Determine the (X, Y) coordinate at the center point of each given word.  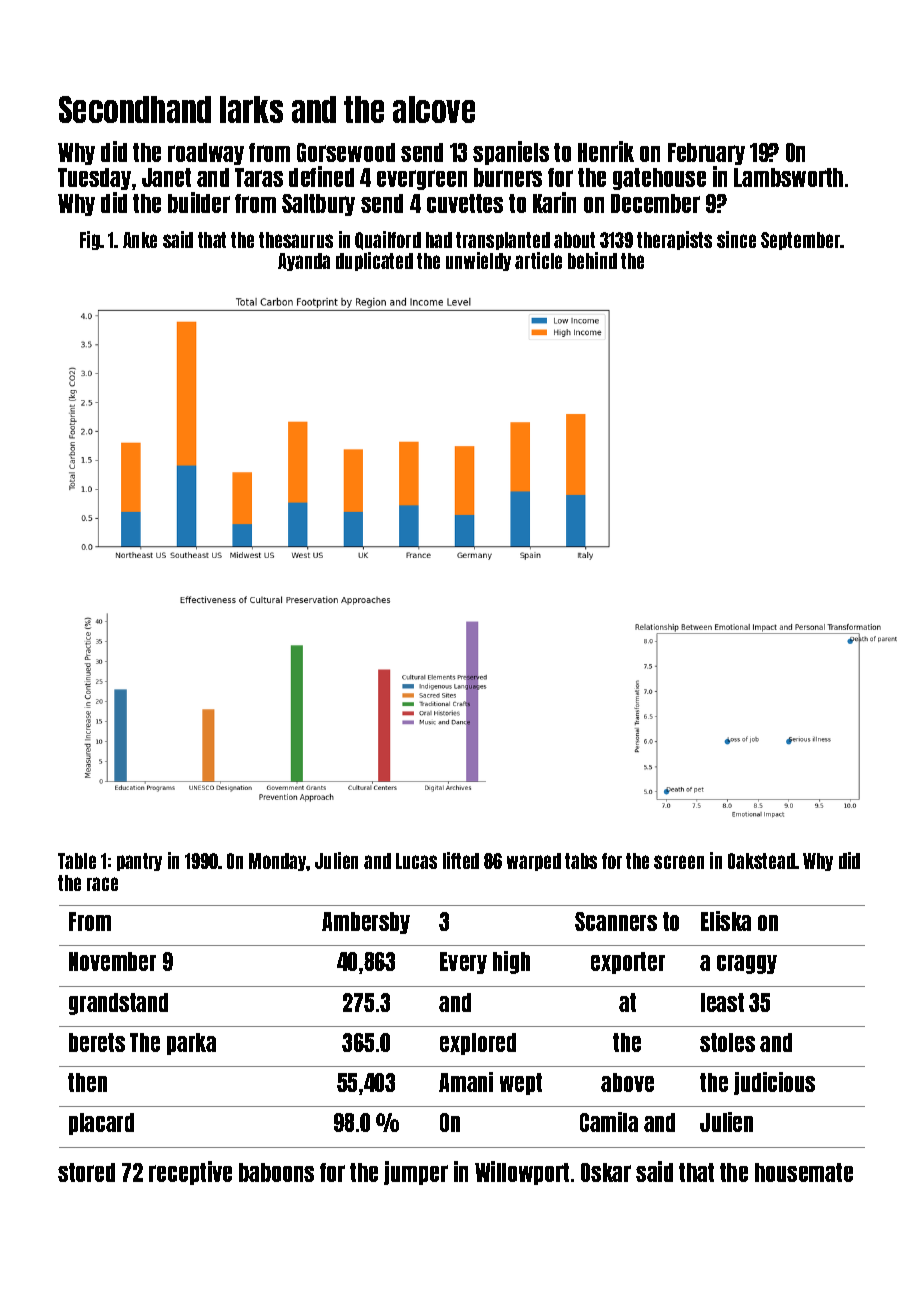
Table (77, 861)
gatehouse (659, 179)
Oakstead (761, 861)
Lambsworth (788, 177)
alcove (434, 109)
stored (86, 1172)
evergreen (422, 180)
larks (251, 109)
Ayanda (304, 262)
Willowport (522, 1173)
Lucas (416, 861)
